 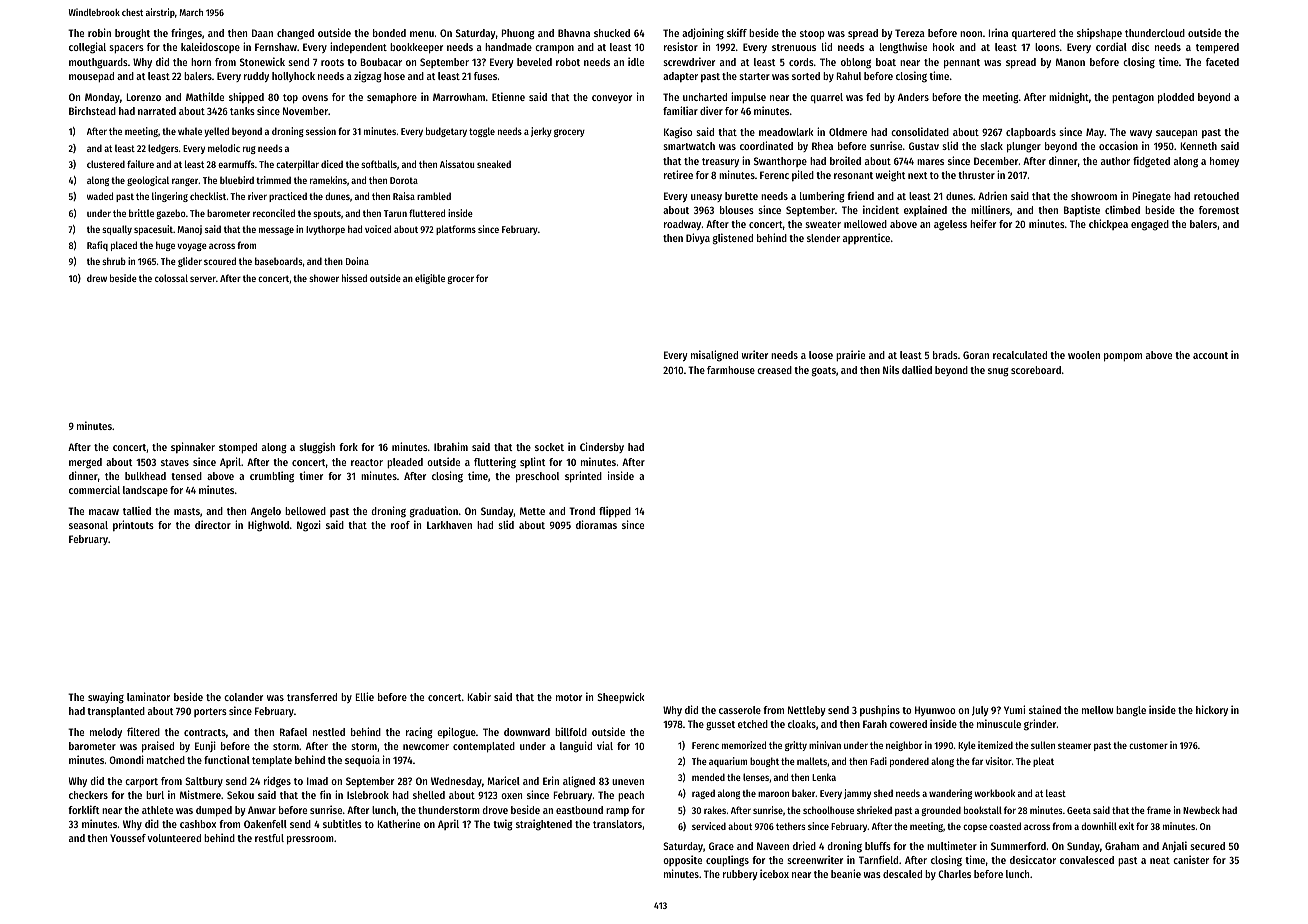 What do you see at coordinates (720, 162) in the screenshot?
I see `treasury` at bounding box center [720, 162].
